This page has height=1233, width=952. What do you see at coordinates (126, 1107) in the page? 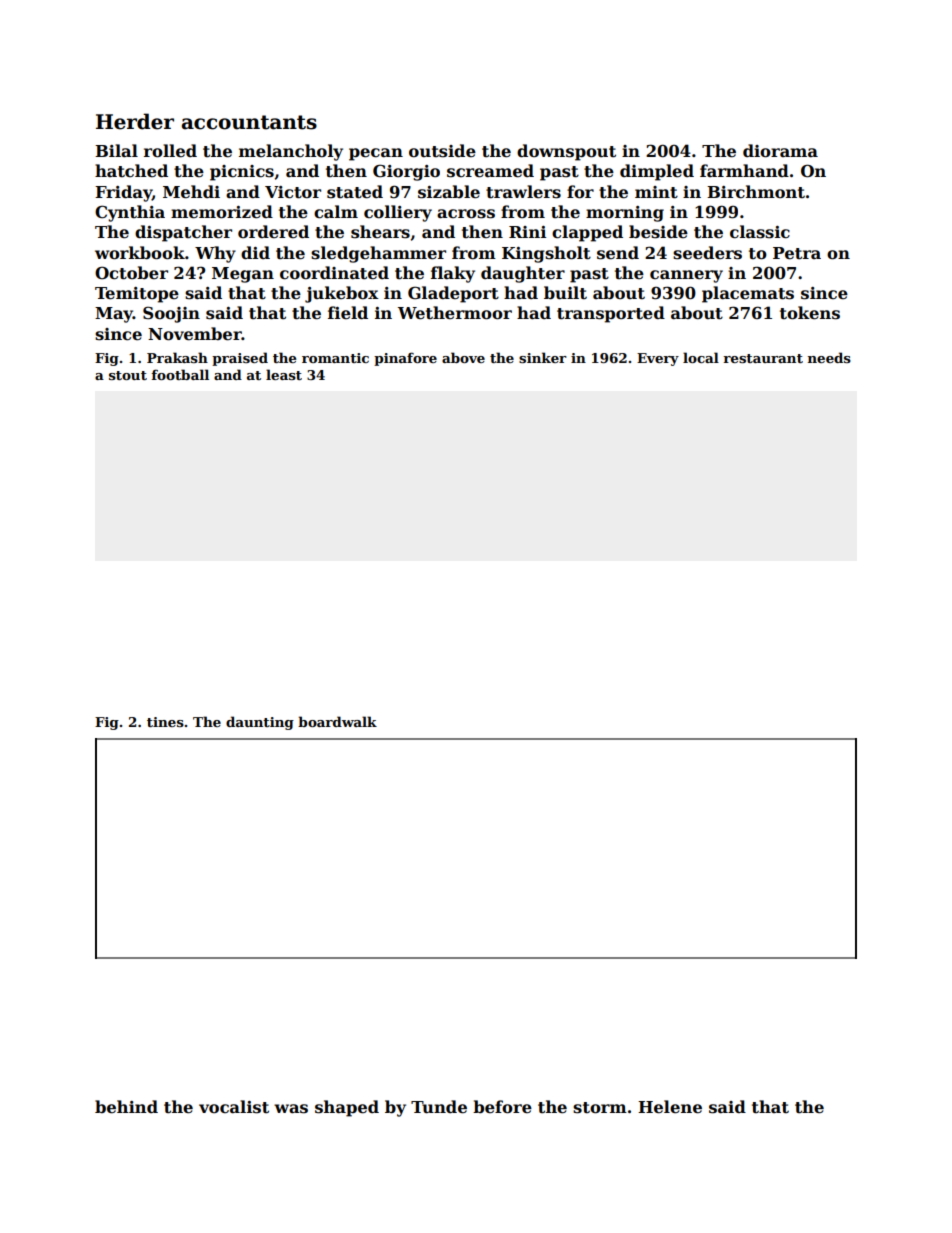
I see `behind` at bounding box center [126, 1107].
